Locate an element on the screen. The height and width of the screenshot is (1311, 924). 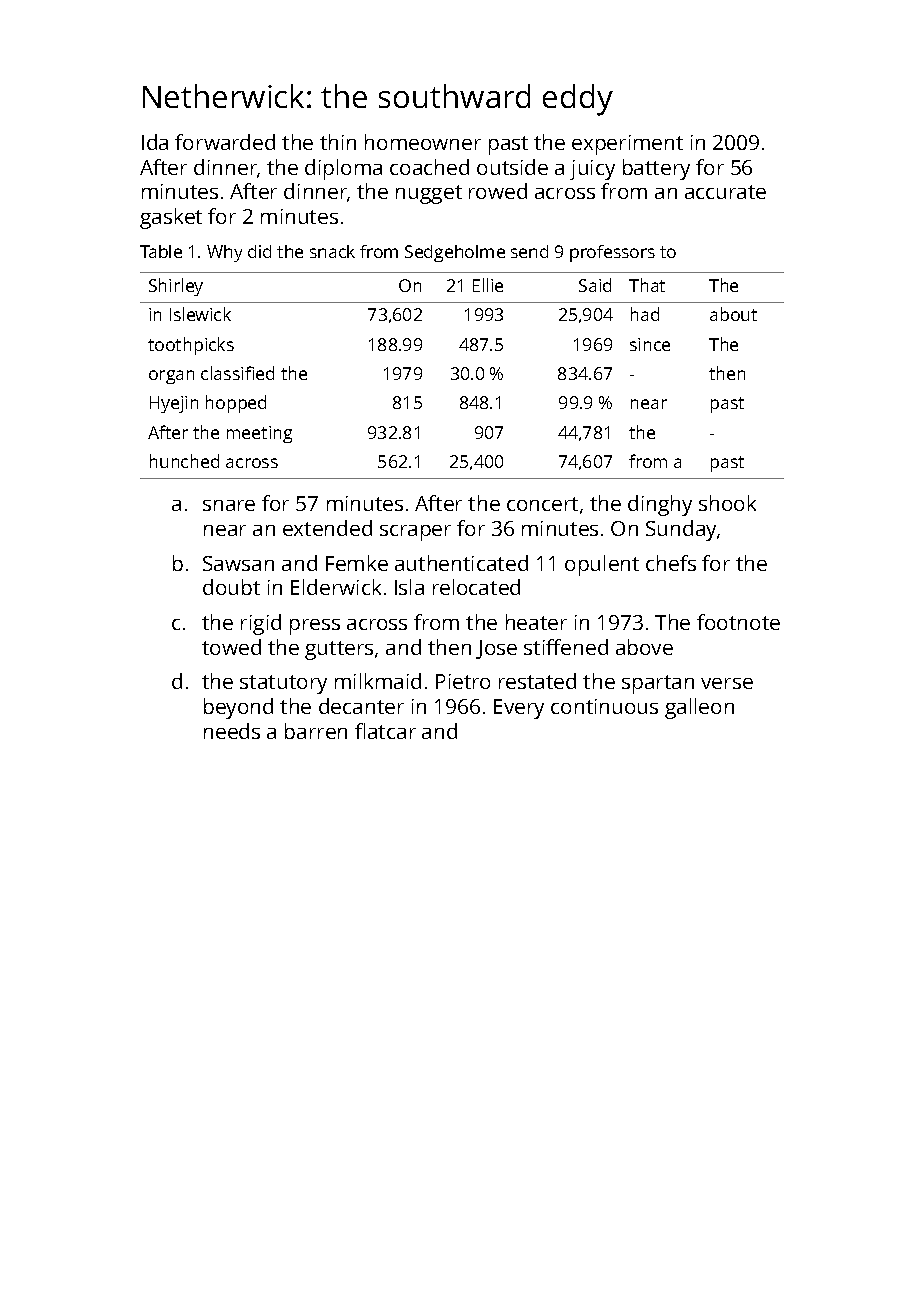
nugget is located at coordinates (429, 194).
